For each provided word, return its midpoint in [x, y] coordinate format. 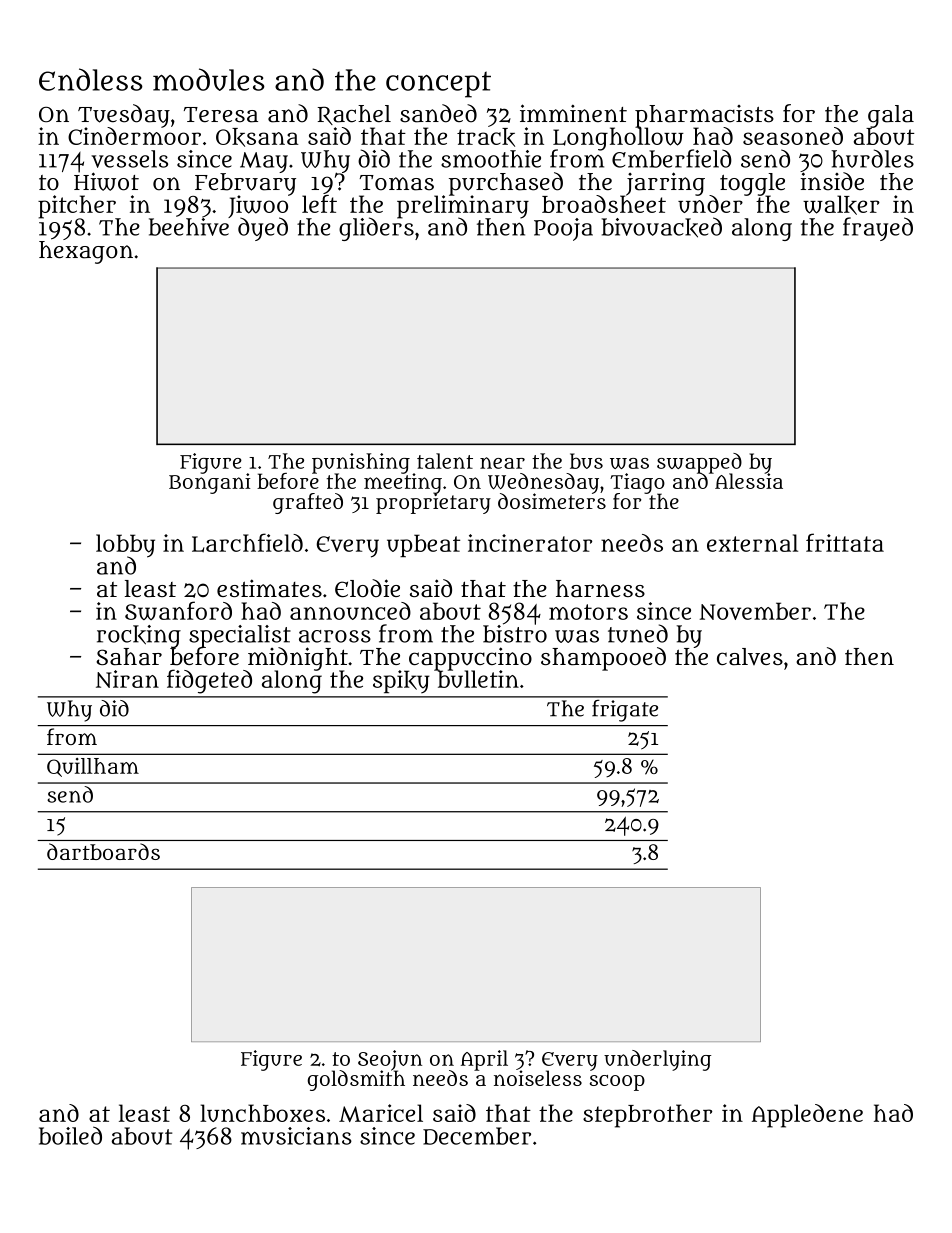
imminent [573, 113]
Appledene [807, 1116]
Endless [91, 79]
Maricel [381, 1113]
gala [891, 116]
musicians [296, 1136]
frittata [845, 542]
